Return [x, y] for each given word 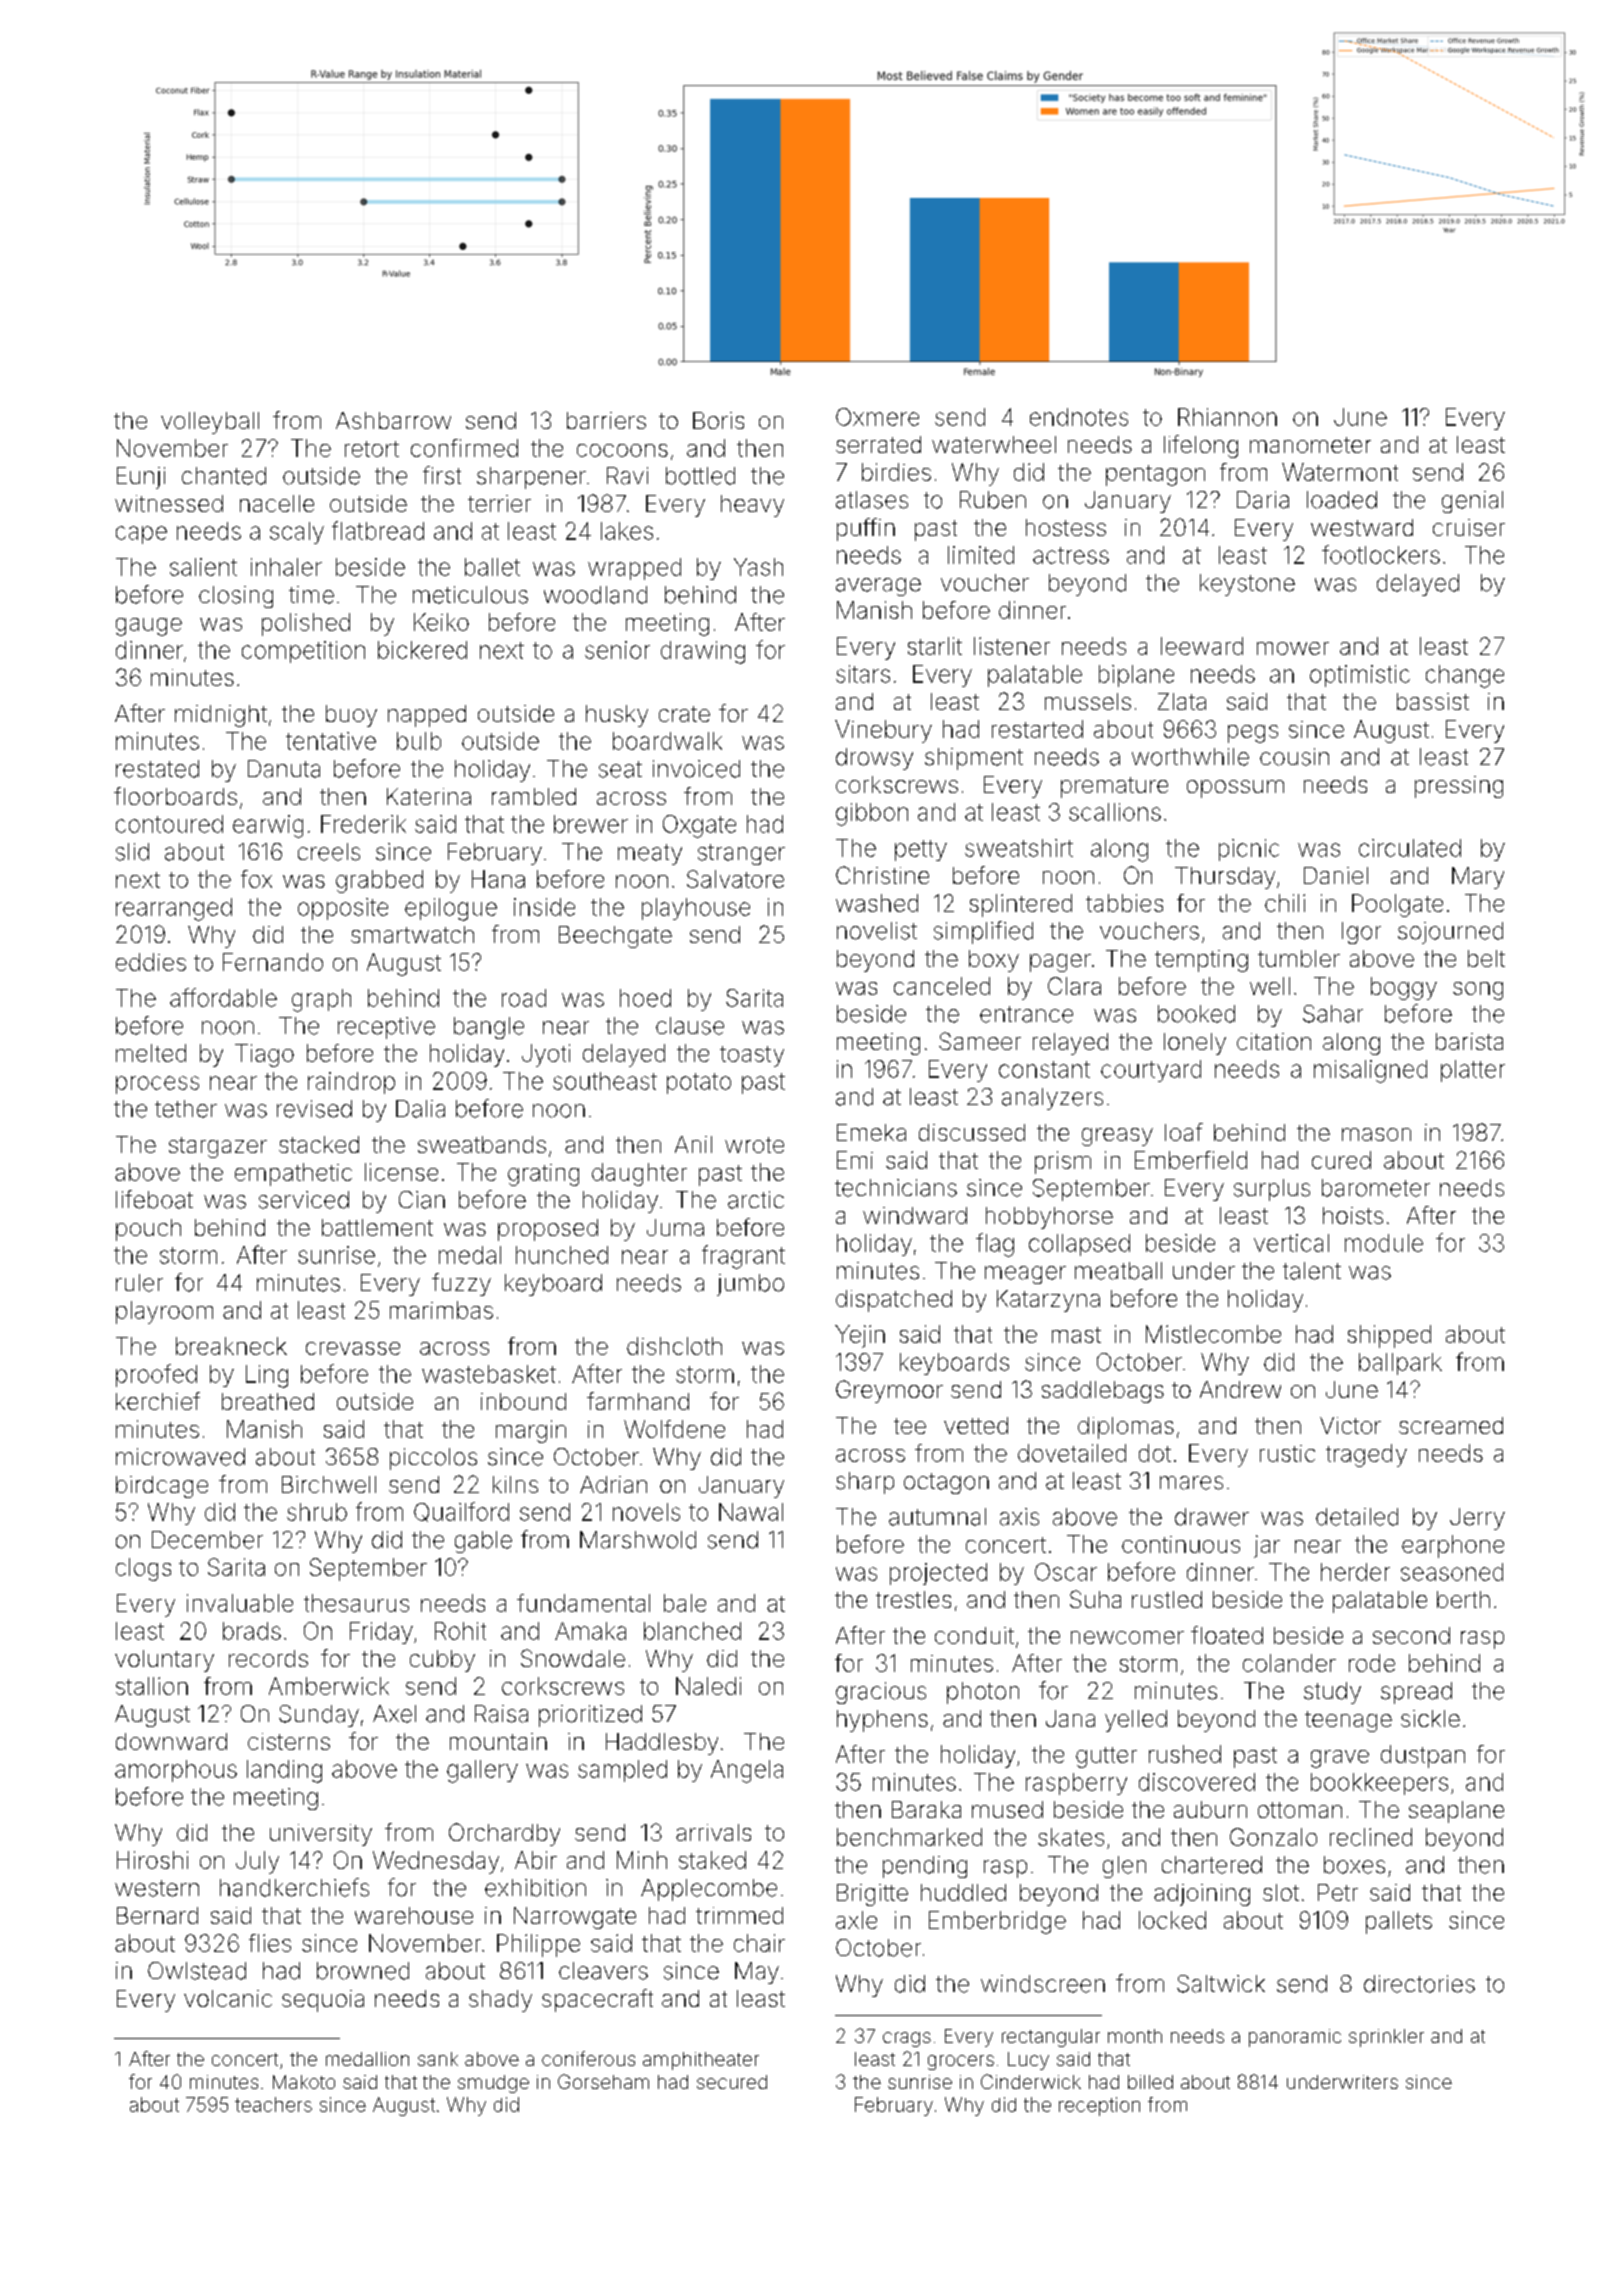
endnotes [1079, 417]
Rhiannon [1227, 417]
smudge [493, 2084]
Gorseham [603, 2081]
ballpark [1400, 1364]
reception [1099, 2106]
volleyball [210, 423]
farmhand [638, 1401]
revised [314, 1109]
